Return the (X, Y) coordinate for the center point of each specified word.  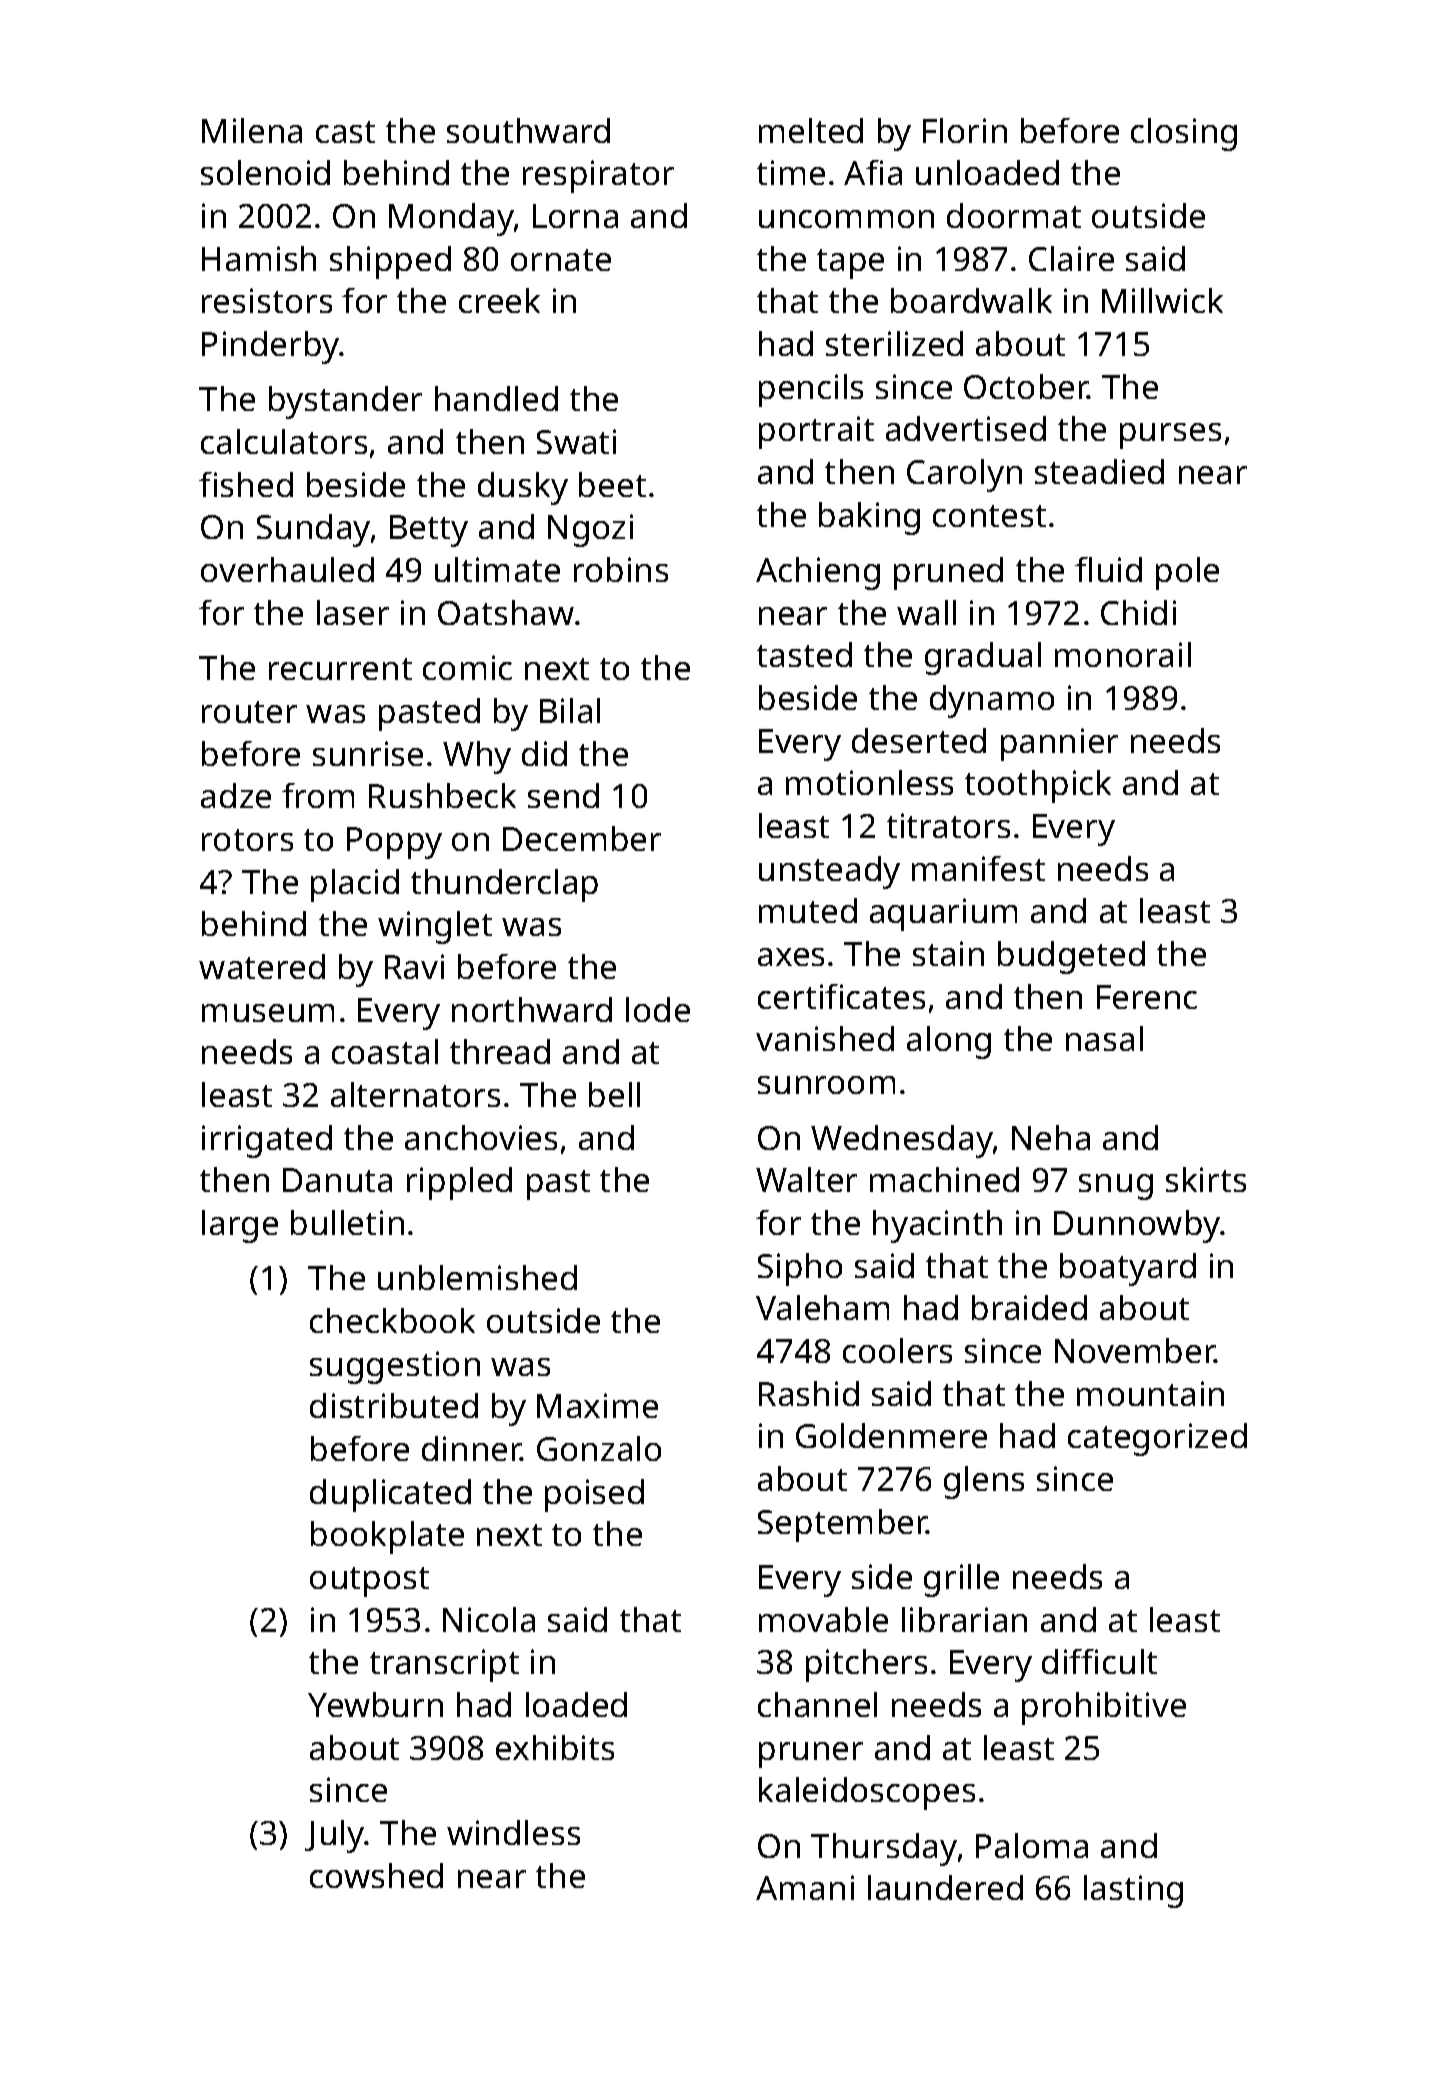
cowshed (376, 1875)
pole (1187, 573)
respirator (598, 176)
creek (499, 300)
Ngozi (590, 530)
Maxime (597, 1405)
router (249, 712)
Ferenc (1147, 997)
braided (1029, 1307)
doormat (1014, 215)
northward (532, 1009)
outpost (369, 1582)
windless (513, 1832)
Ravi (414, 966)
